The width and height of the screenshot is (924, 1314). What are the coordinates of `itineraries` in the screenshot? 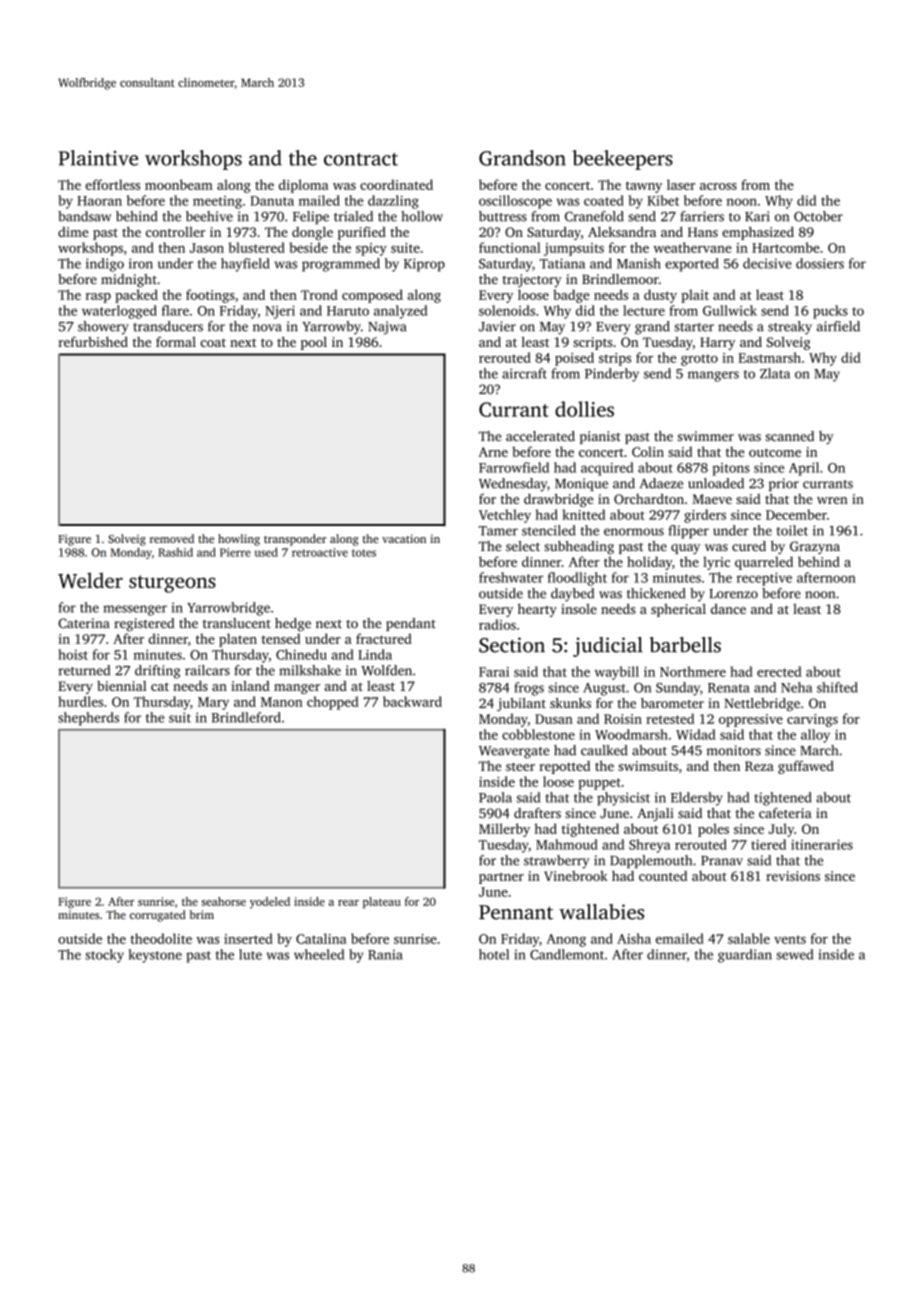 It's located at (822, 844).
